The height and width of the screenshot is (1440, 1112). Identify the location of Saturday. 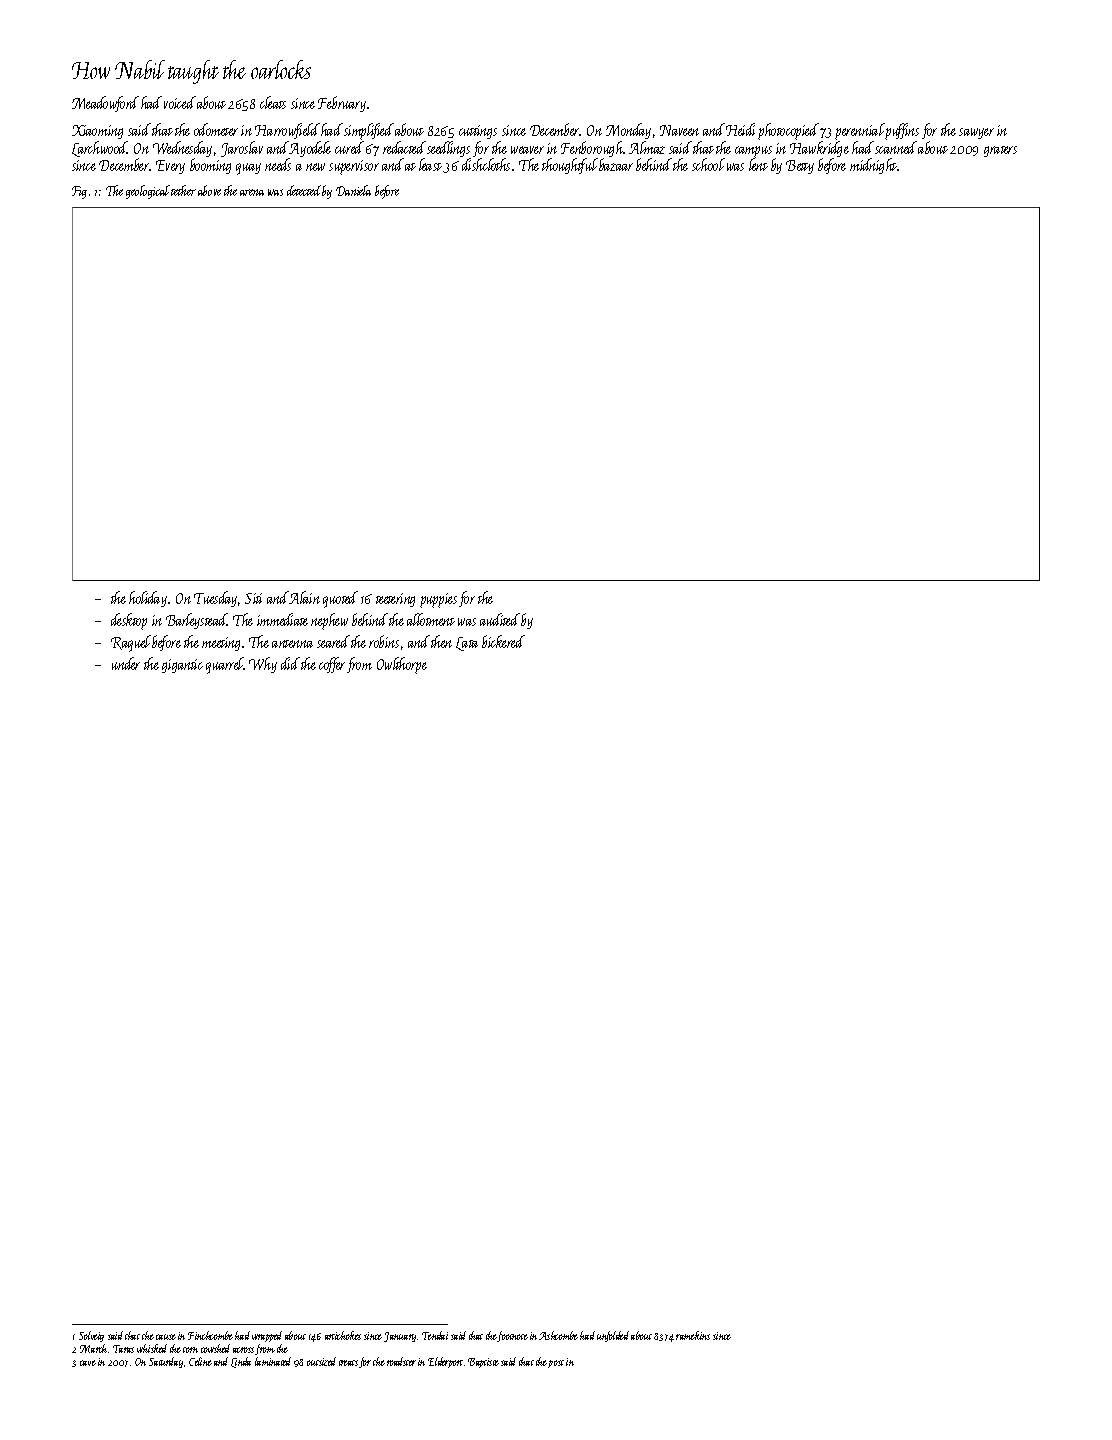
(166, 1362).
